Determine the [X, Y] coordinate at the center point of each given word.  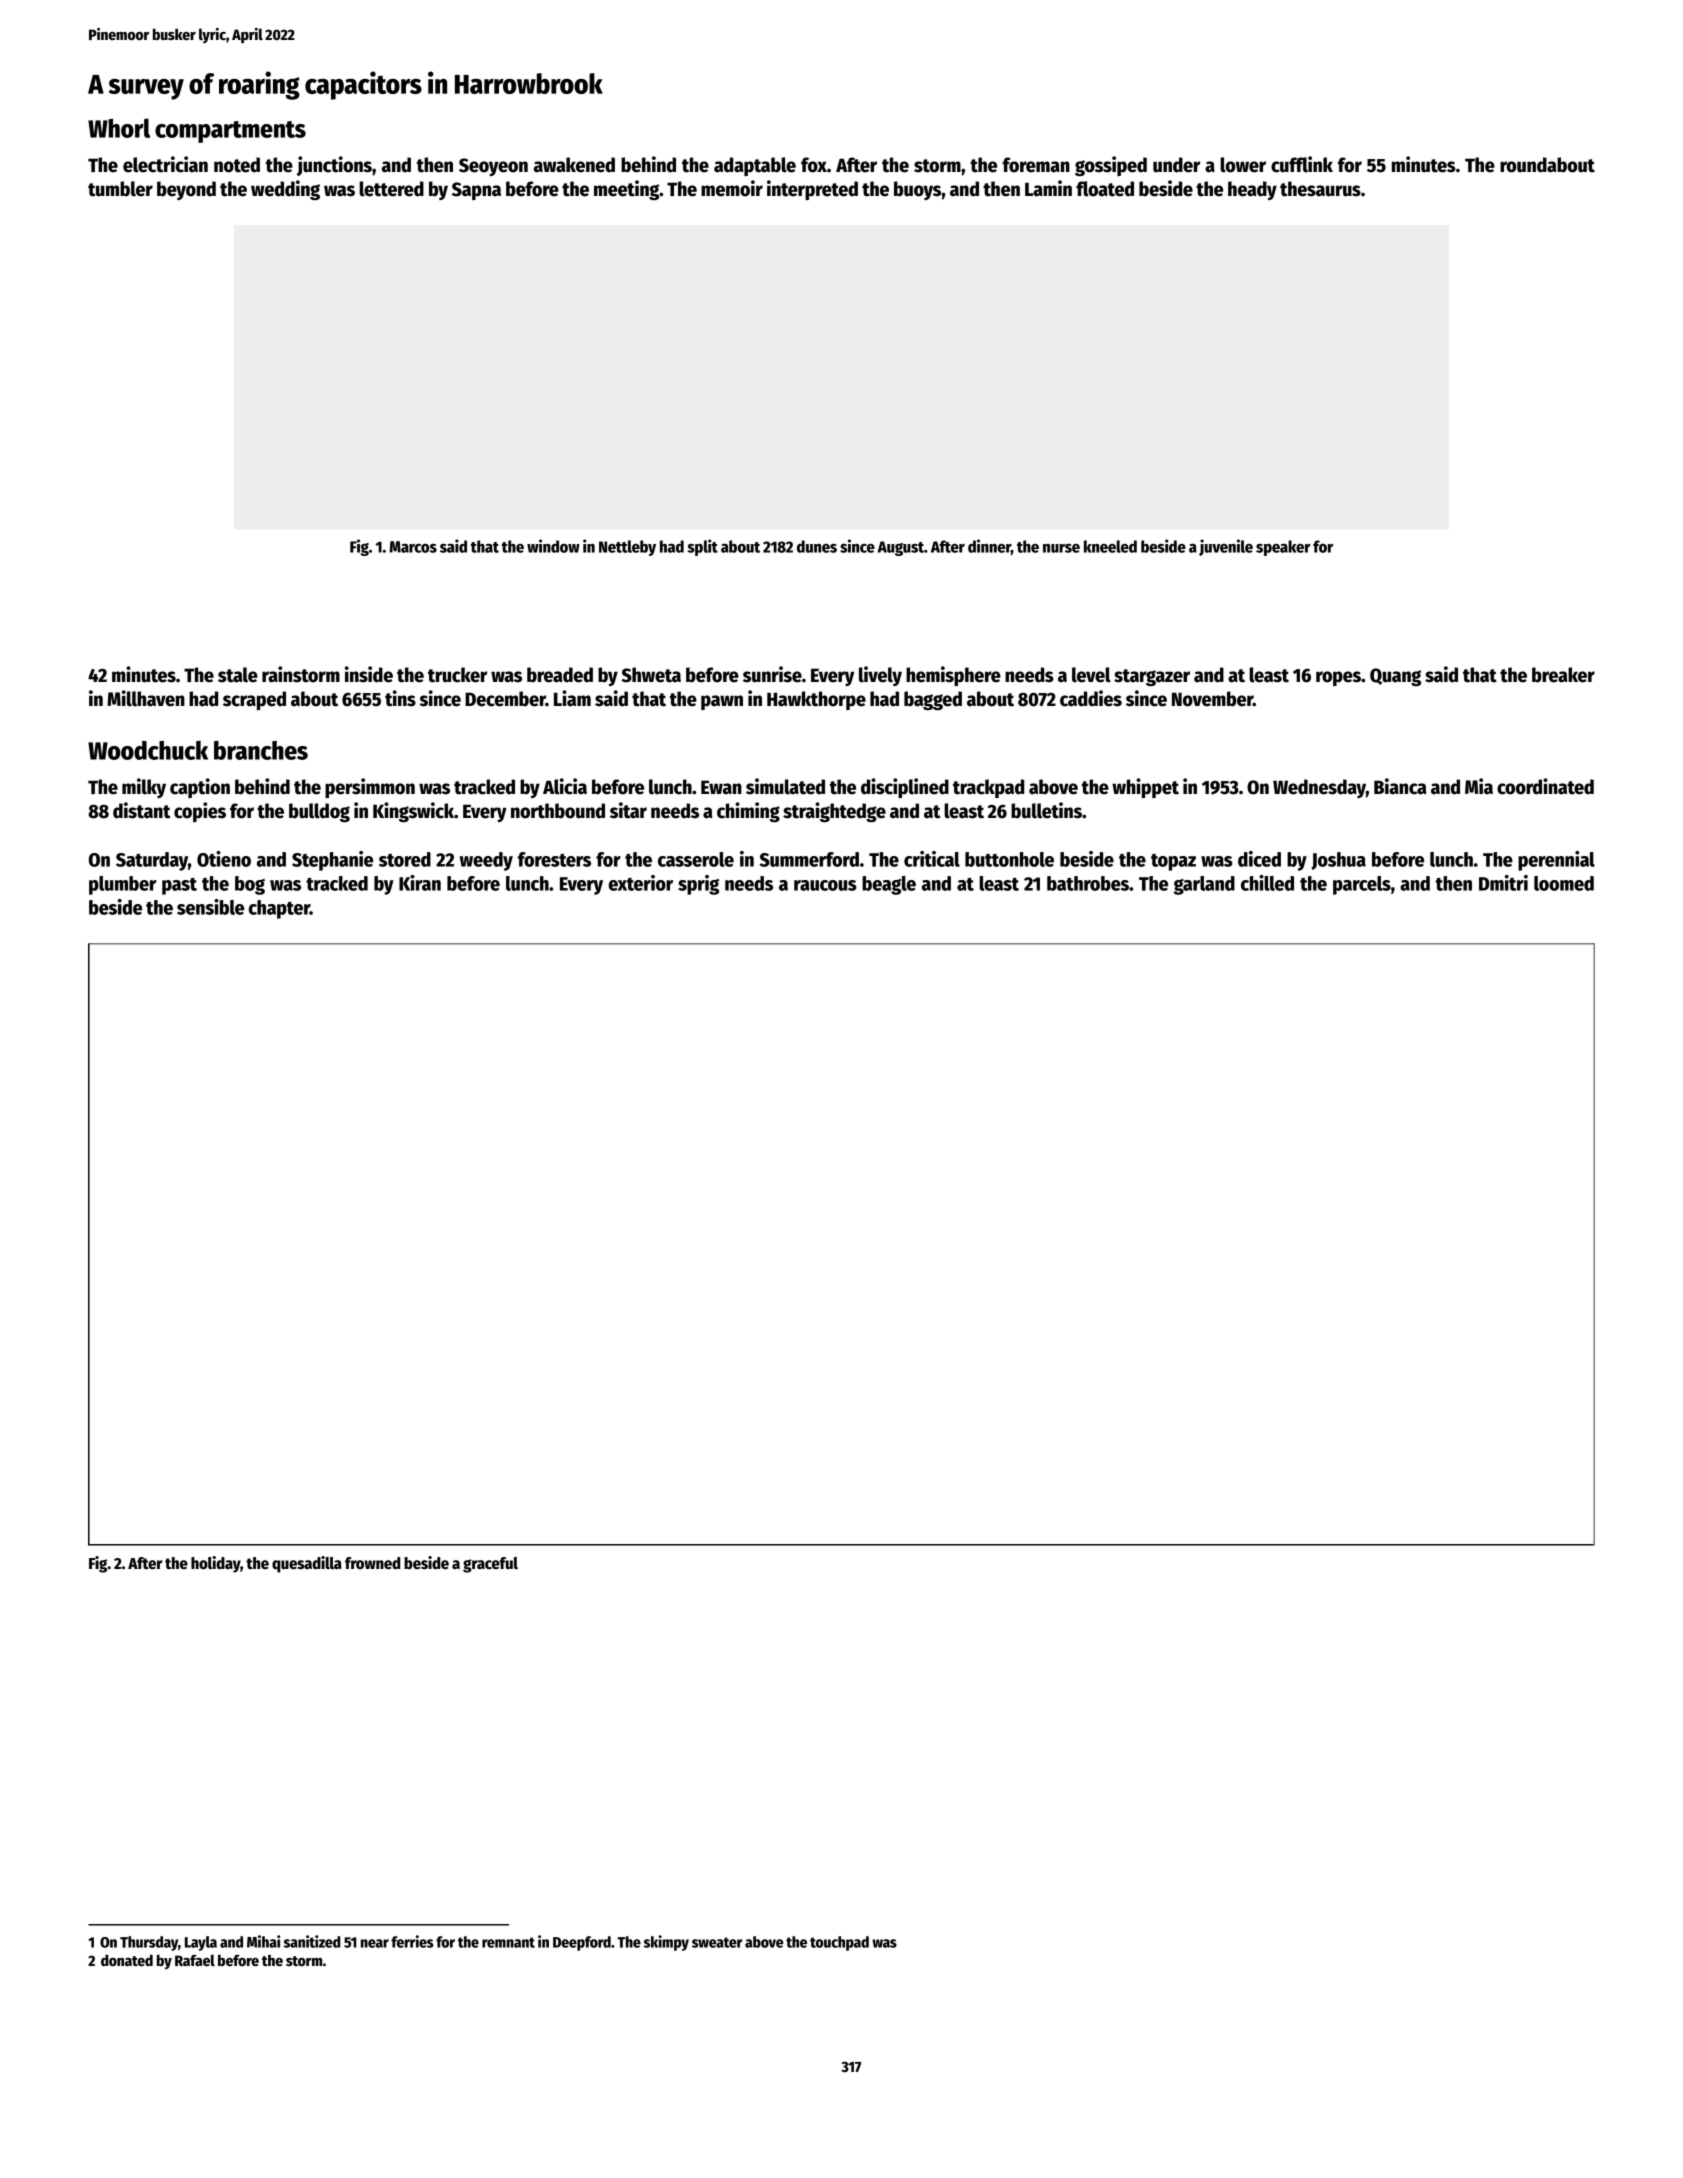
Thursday [149, 1943]
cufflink [1302, 164]
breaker [1563, 675]
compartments [230, 132]
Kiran [420, 883]
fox [814, 165]
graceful [490, 1565]
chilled [1267, 883]
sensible [210, 907]
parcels [1362, 885]
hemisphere [953, 676]
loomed [1564, 883]
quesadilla [307, 1564]
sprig [698, 885]
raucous [825, 885]
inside [369, 674]
